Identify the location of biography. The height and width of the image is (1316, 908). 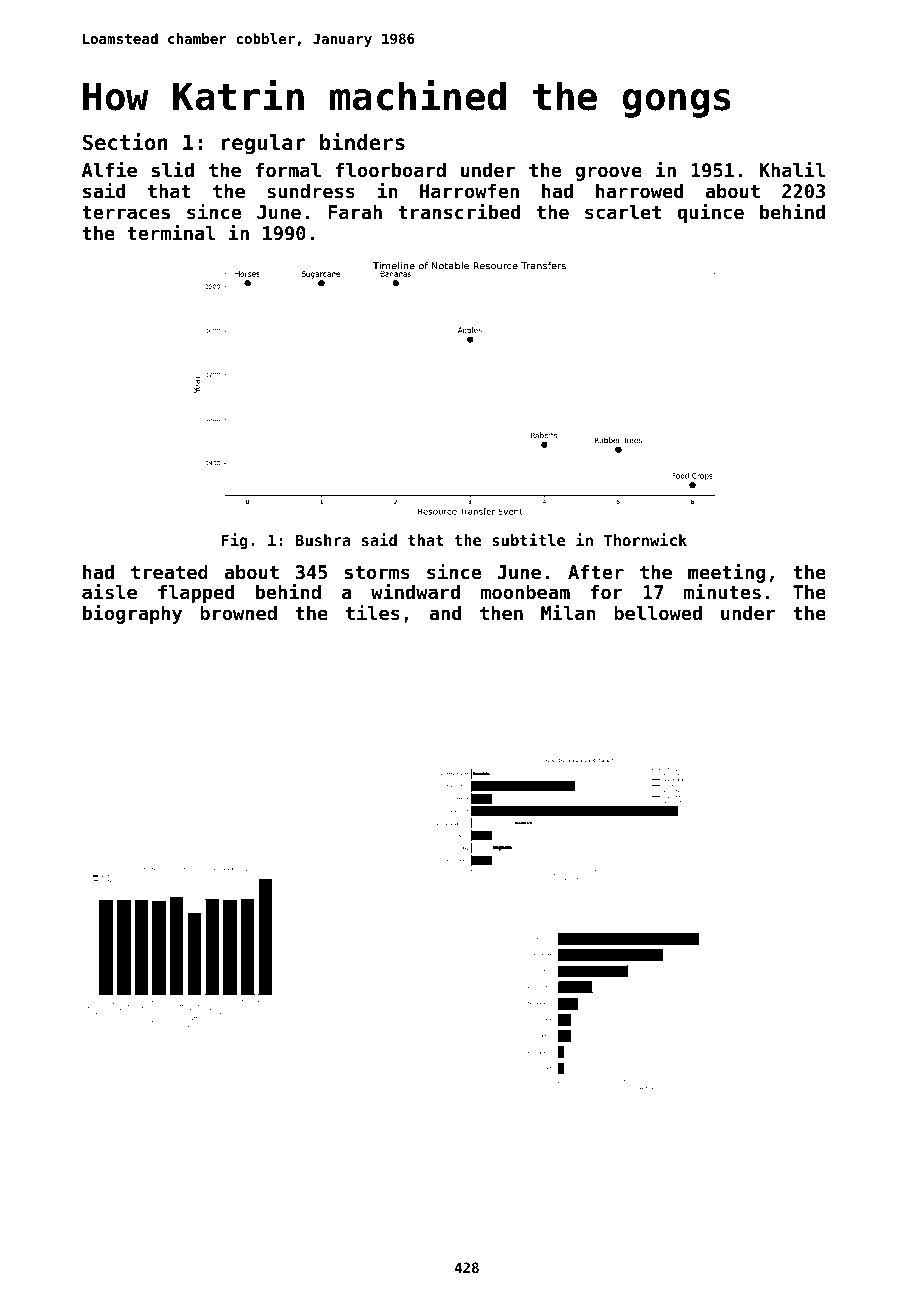
(132, 614).
